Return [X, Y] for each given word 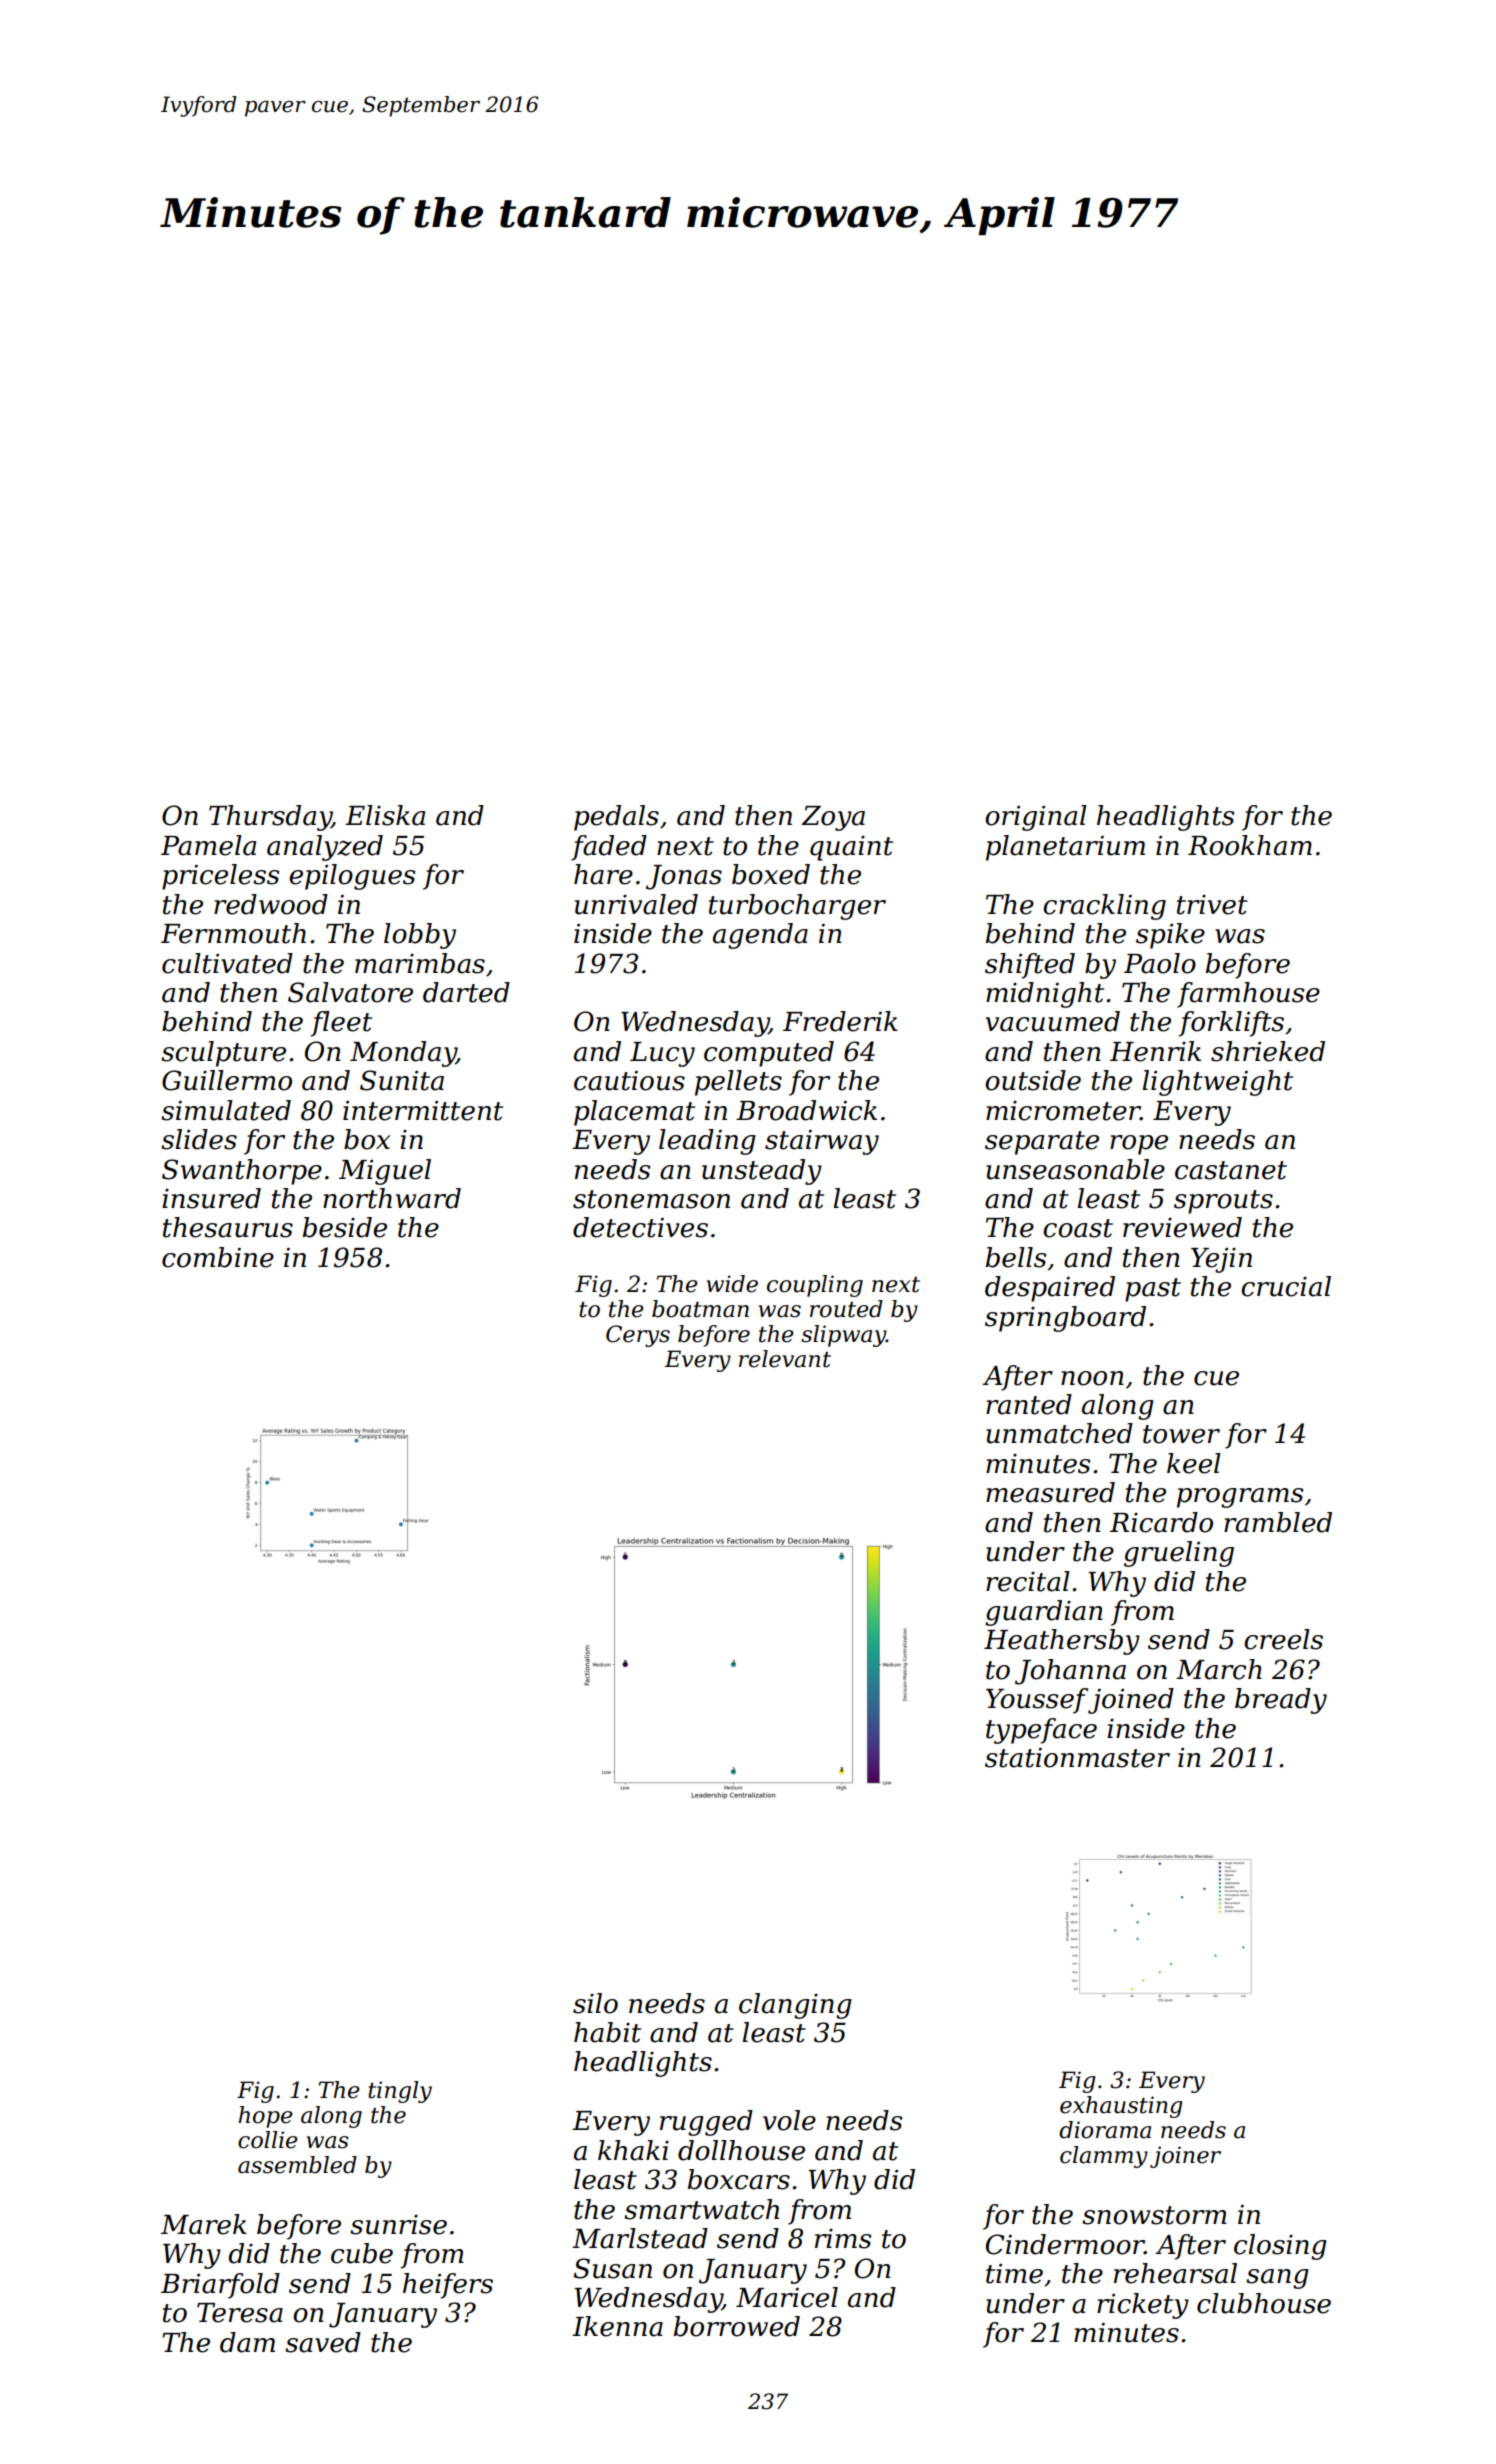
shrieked [1268, 1051]
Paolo [1160, 963]
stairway [822, 1142]
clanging [795, 2006]
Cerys [638, 1336]
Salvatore [350, 992]
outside [1033, 1080]
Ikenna [617, 2326]
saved [323, 2342]
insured [211, 1198]
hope [266, 2117]
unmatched [1059, 1433]
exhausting [1121, 2107]
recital [1028, 1581]
